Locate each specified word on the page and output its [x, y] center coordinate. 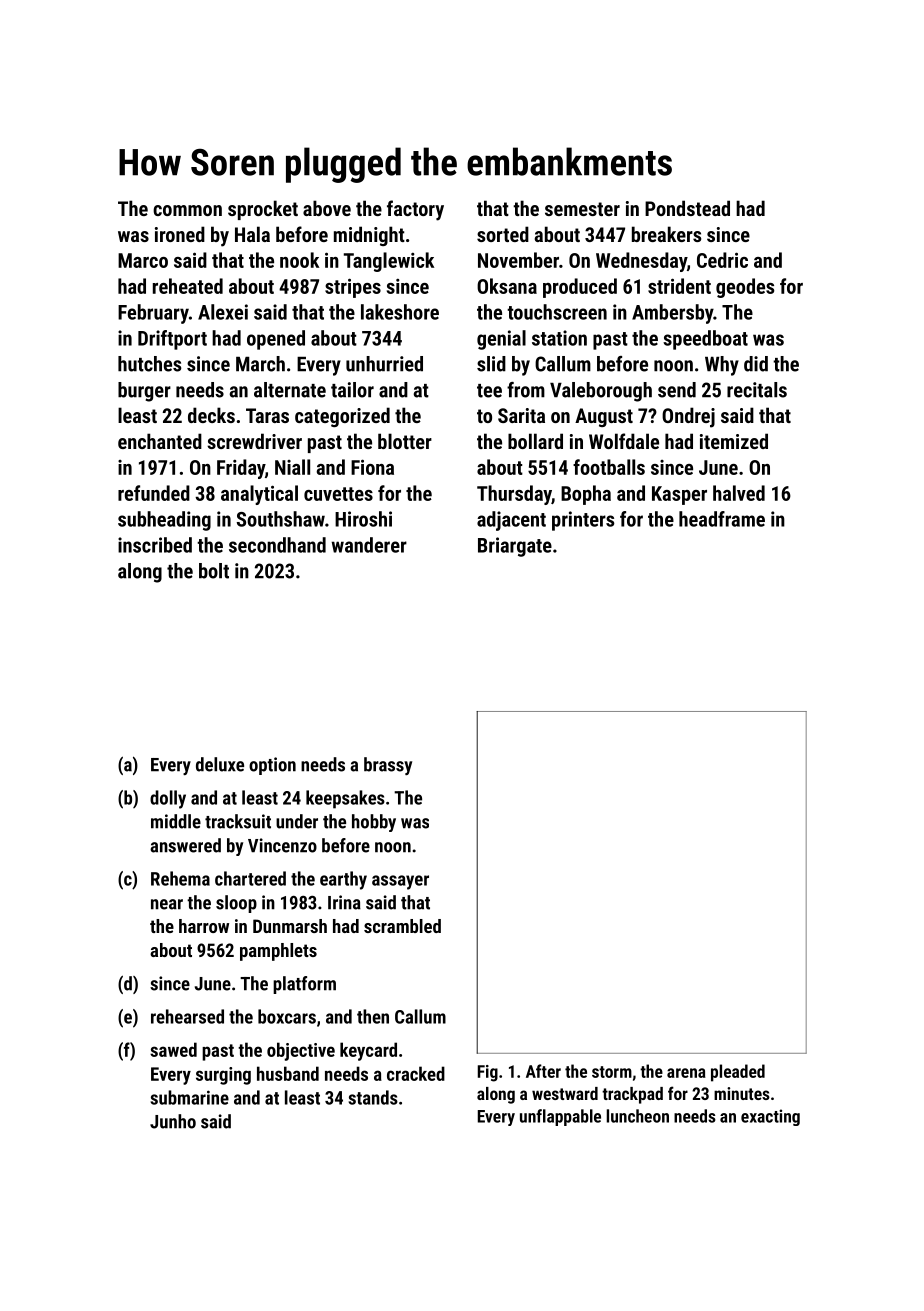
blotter [405, 441]
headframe [722, 519]
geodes [745, 288]
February [153, 314]
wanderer [369, 545]
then [373, 1016]
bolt [214, 571]
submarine [190, 1097]
